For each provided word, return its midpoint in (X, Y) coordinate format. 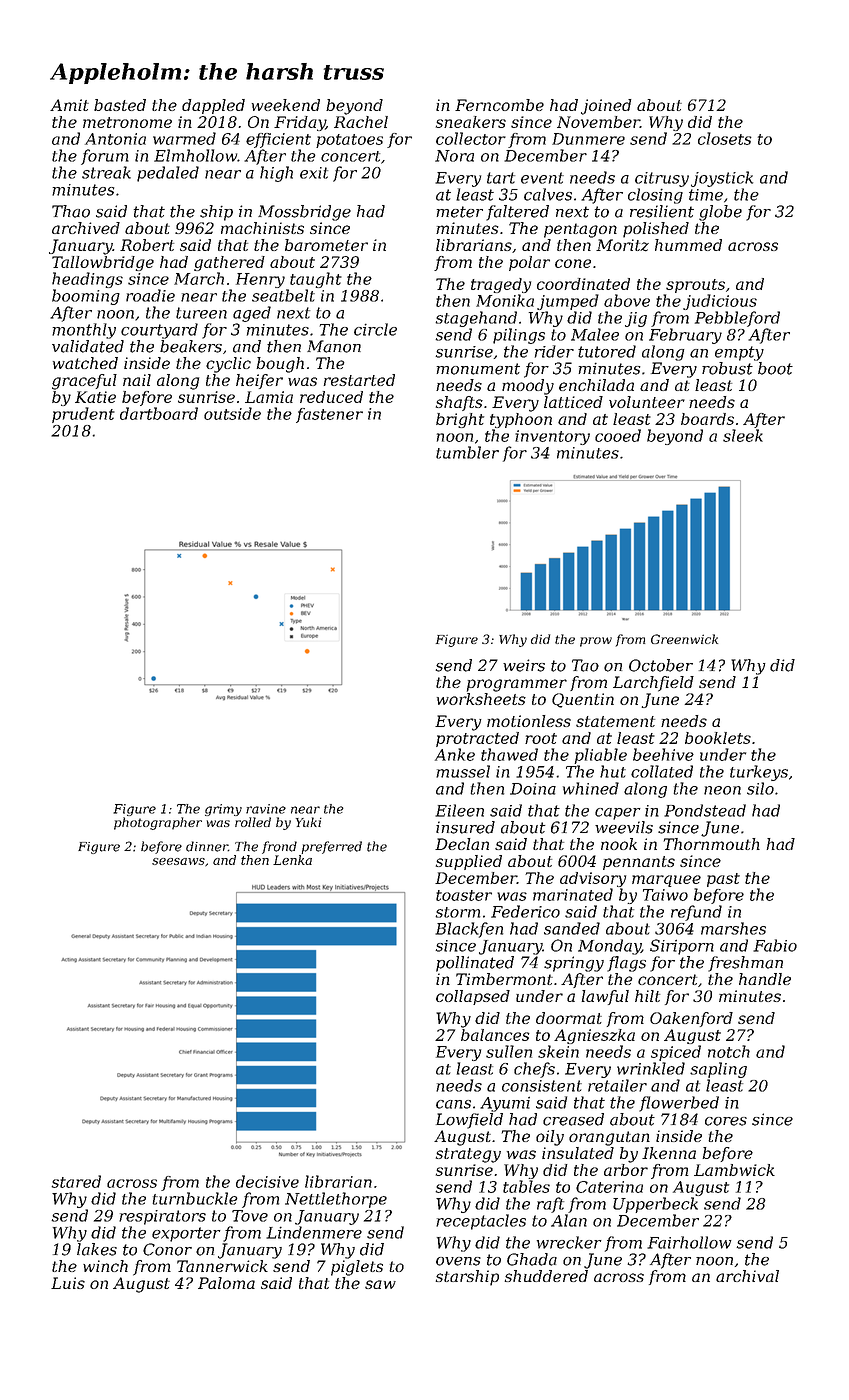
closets (725, 138)
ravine (266, 809)
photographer (158, 823)
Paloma (226, 1283)
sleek (743, 435)
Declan (462, 844)
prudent (83, 415)
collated (662, 771)
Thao (71, 211)
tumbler (467, 452)
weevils (624, 827)
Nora (454, 156)
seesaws (178, 861)
